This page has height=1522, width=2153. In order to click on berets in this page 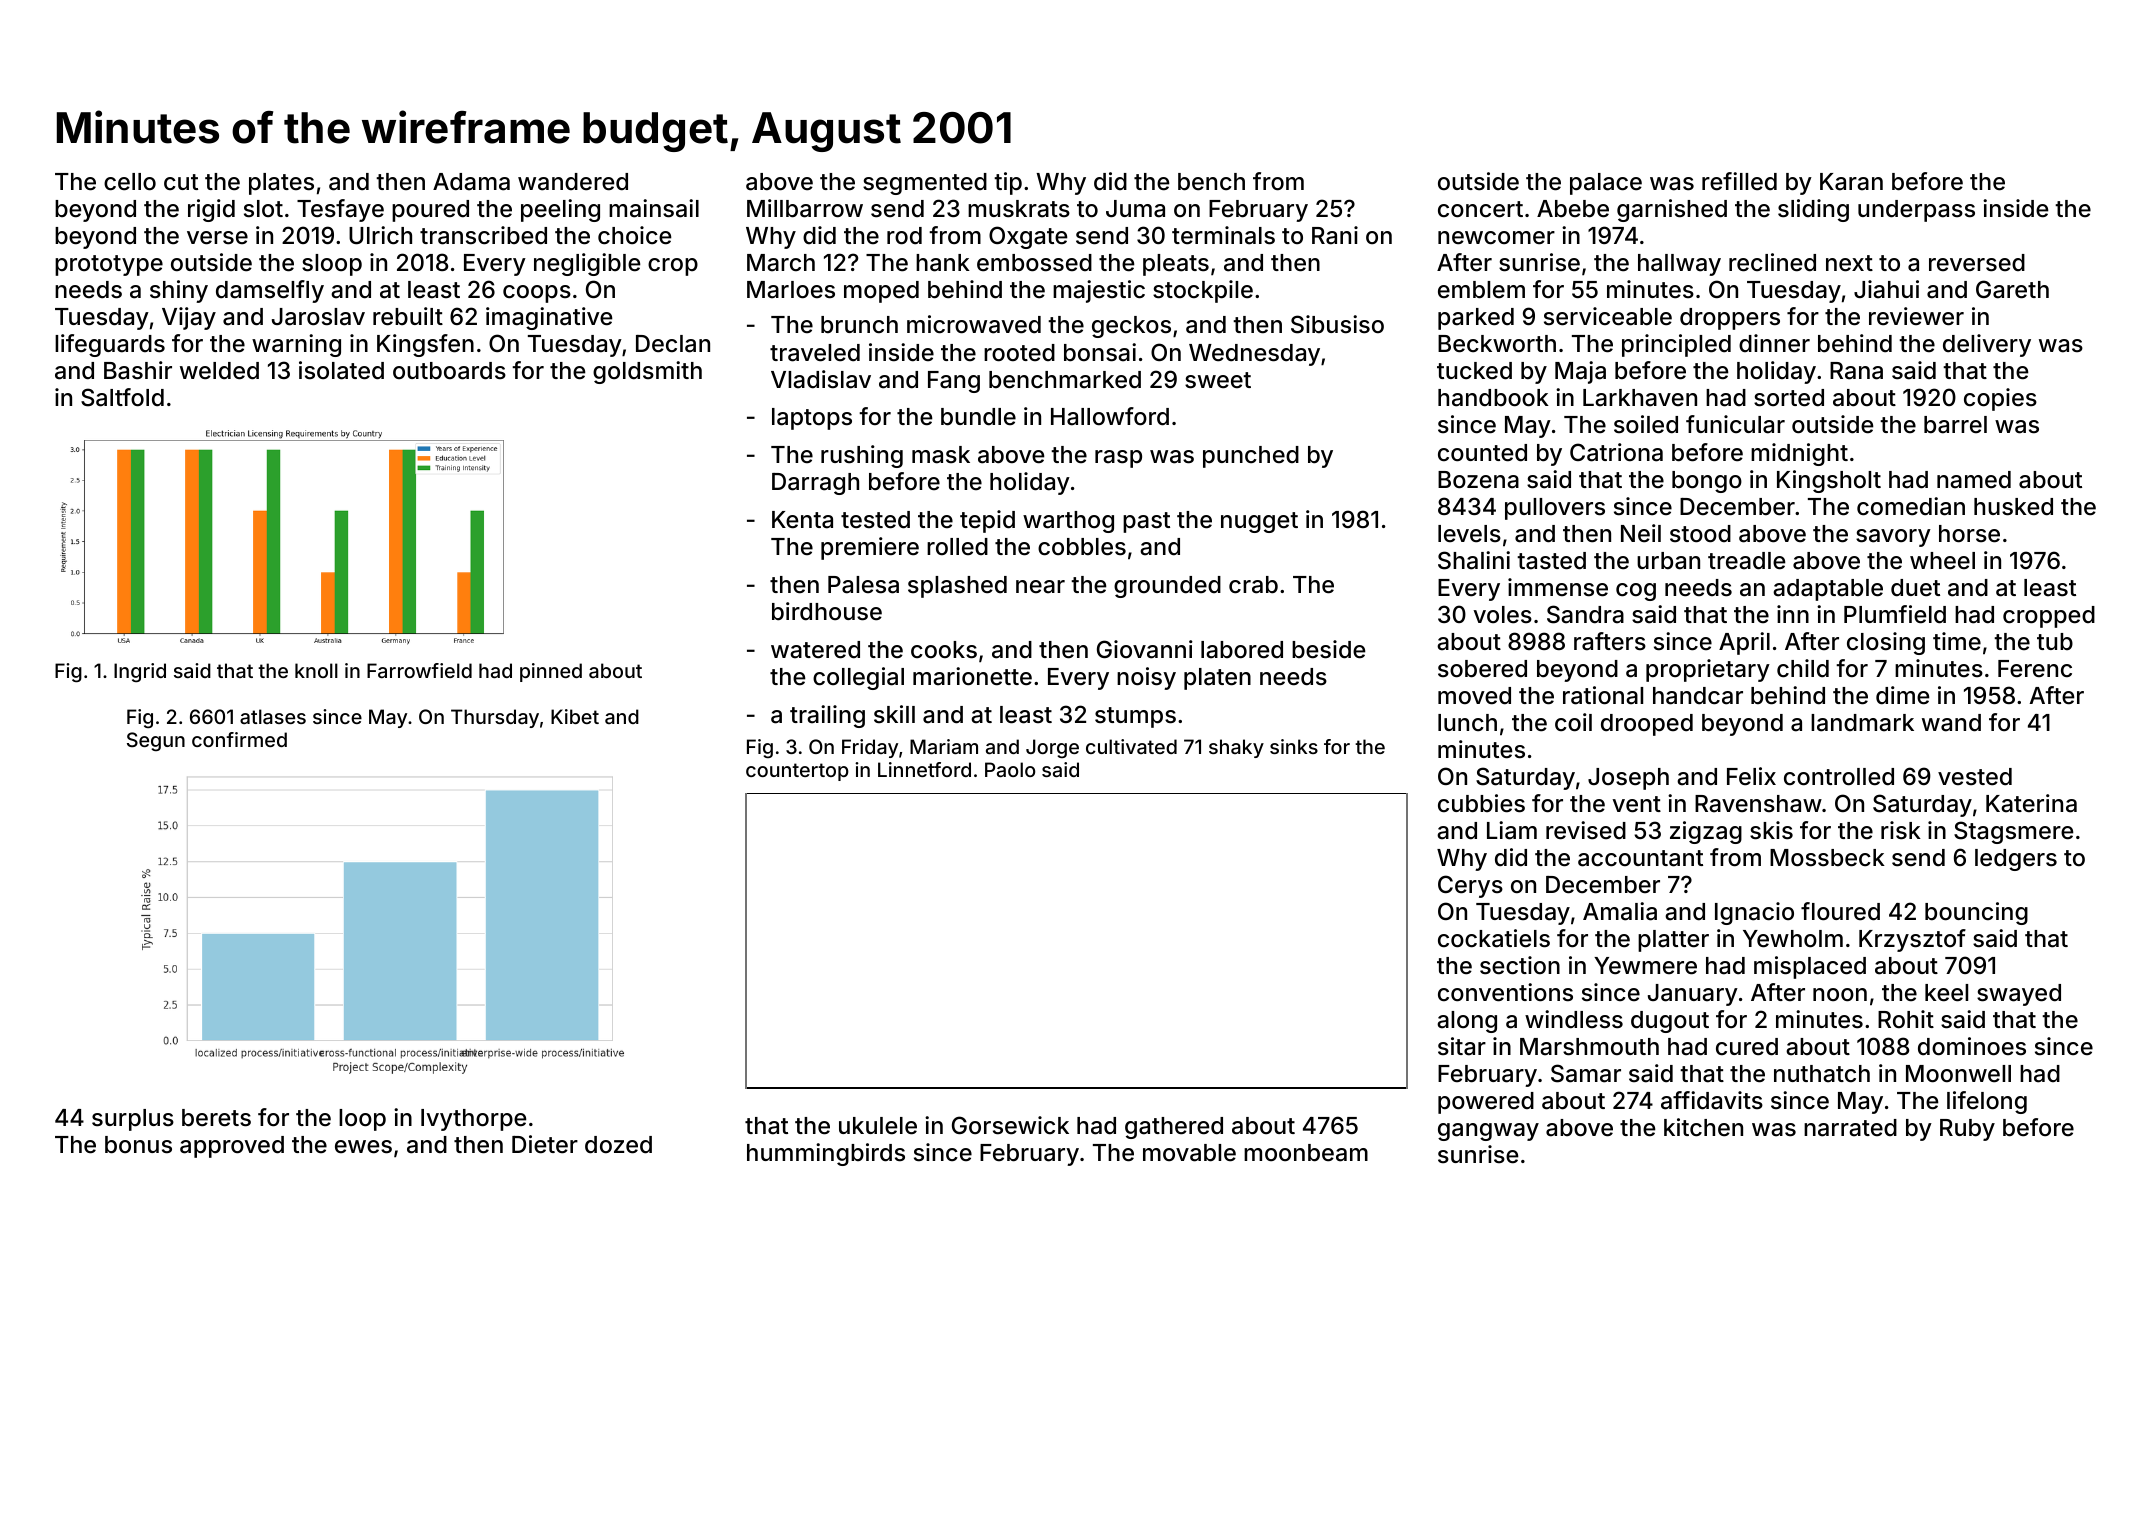, I will do `click(216, 1118)`.
